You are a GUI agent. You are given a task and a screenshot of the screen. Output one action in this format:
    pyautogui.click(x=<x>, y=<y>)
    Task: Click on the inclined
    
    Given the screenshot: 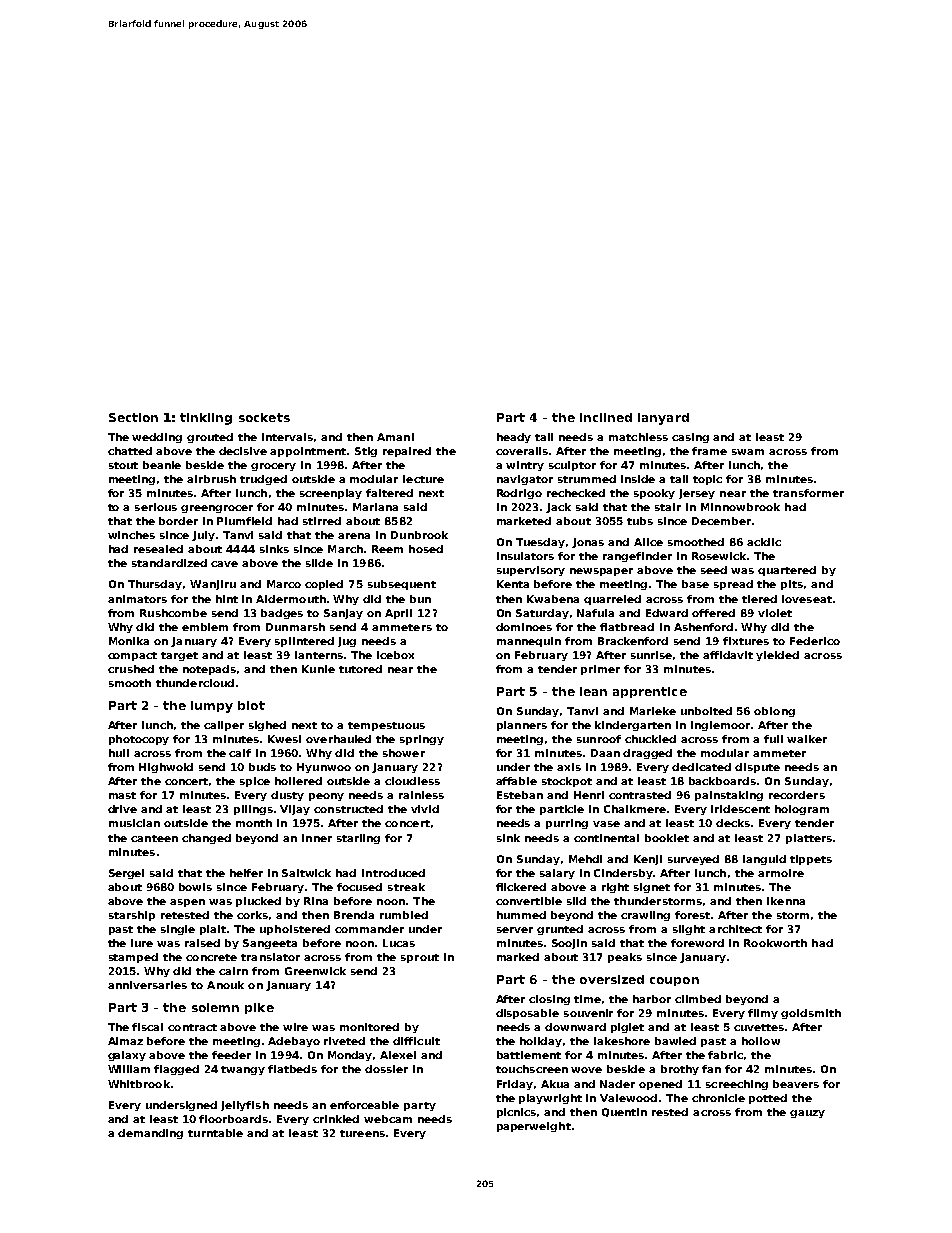 What is the action you would take?
    pyautogui.click(x=606, y=417)
